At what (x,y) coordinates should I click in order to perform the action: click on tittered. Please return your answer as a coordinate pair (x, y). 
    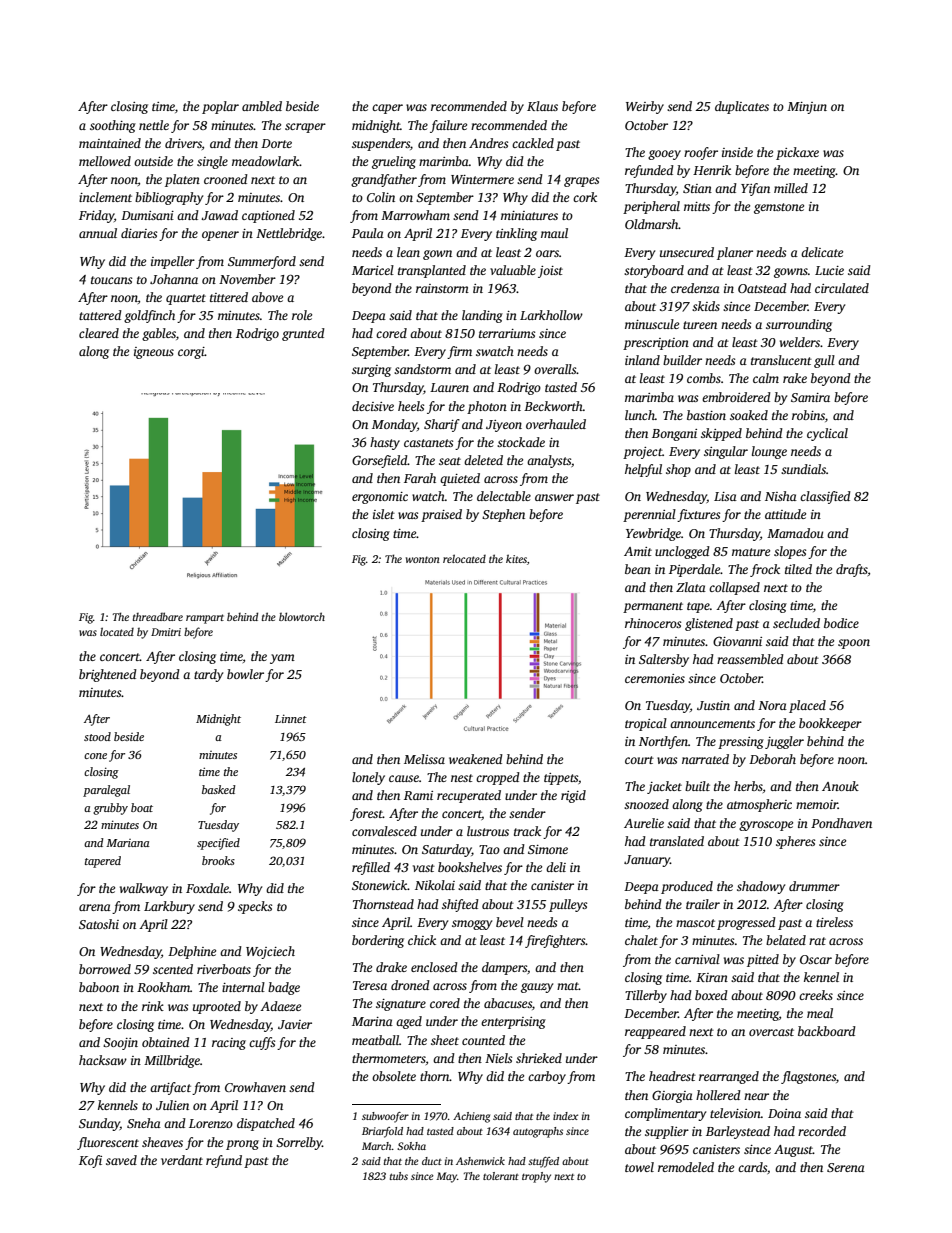
    Looking at the image, I should click on (229, 297).
